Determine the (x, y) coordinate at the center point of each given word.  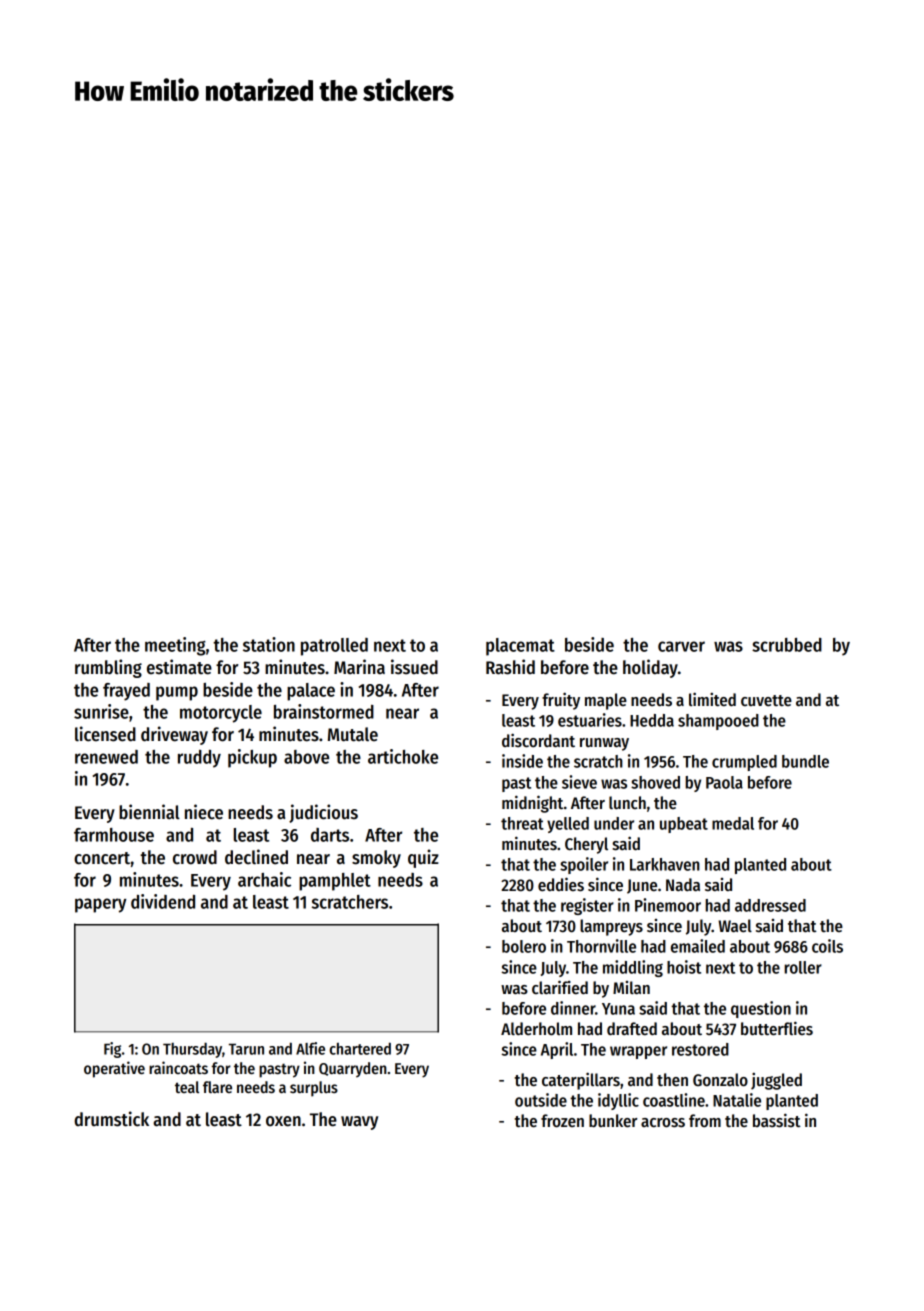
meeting (175, 646)
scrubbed (787, 645)
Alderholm (536, 1029)
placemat (520, 647)
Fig (112, 1050)
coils (827, 946)
